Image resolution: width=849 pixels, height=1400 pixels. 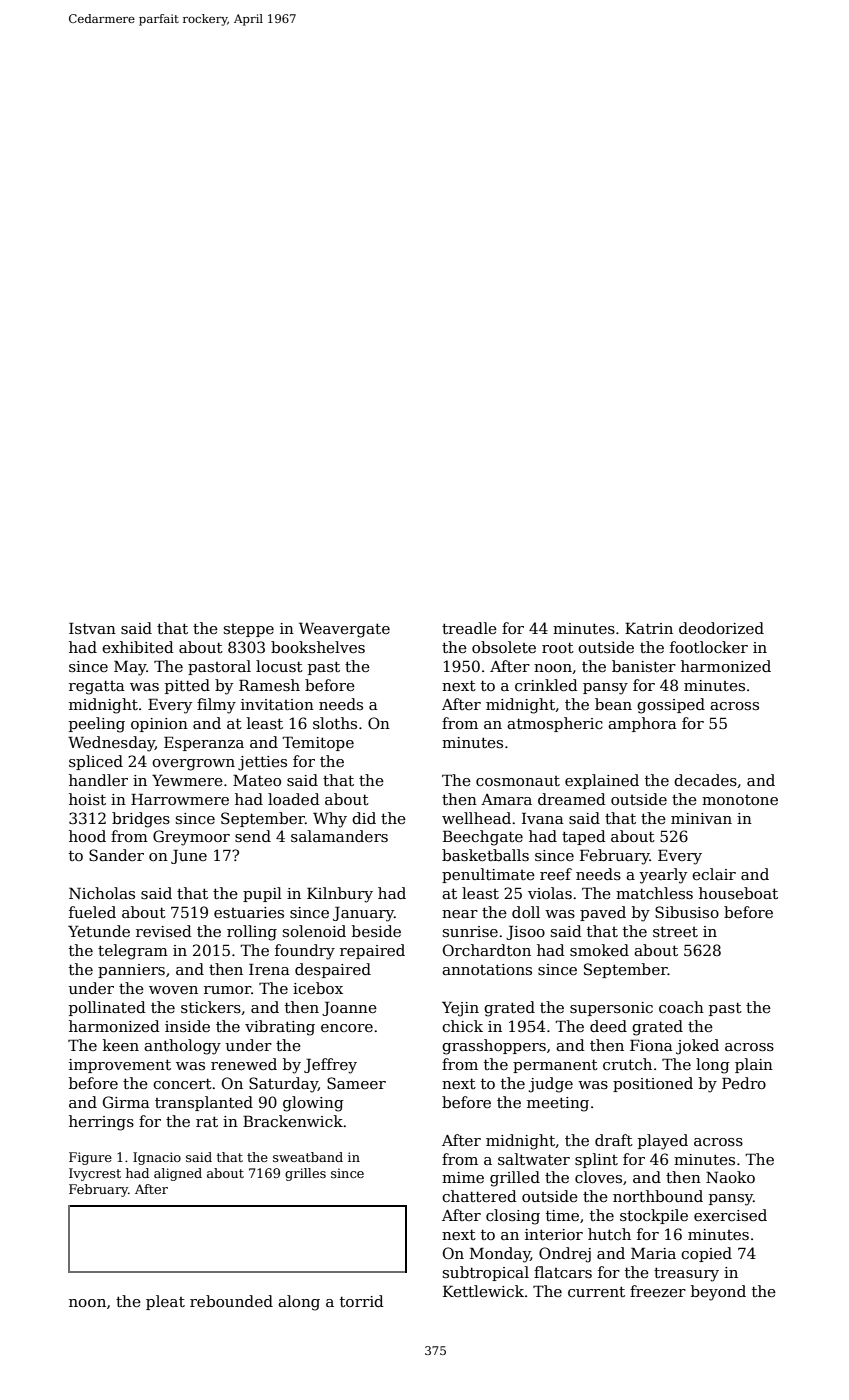 What do you see at coordinates (558, 1104) in the image?
I see `meeting` at bounding box center [558, 1104].
